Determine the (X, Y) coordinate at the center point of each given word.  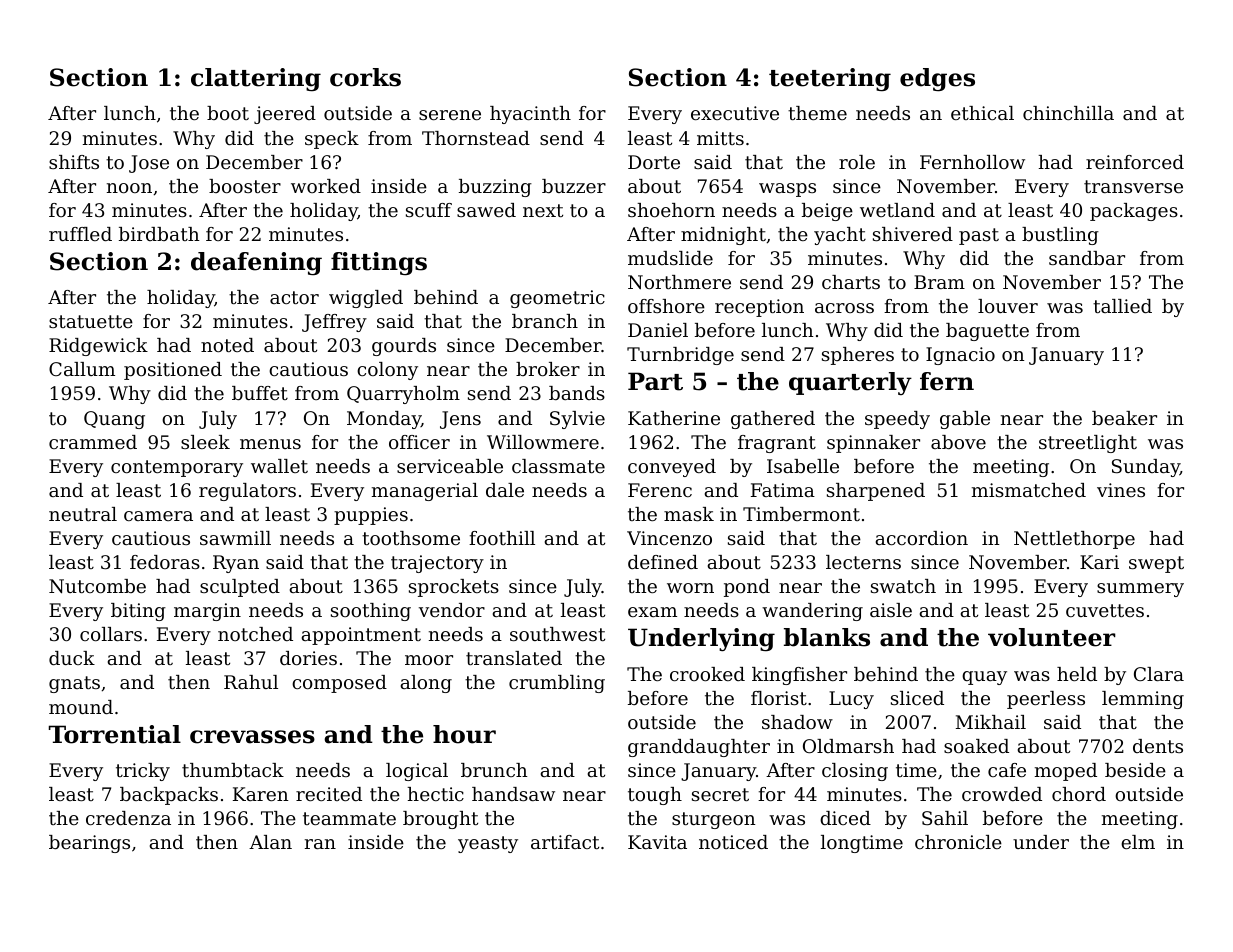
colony (387, 371)
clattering (256, 79)
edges (937, 79)
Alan (270, 842)
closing (855, 772)
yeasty (488, 844)
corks (365, 77)
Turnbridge (680, 356)
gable (965, 420)
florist (779, 698)
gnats (74, 684)
